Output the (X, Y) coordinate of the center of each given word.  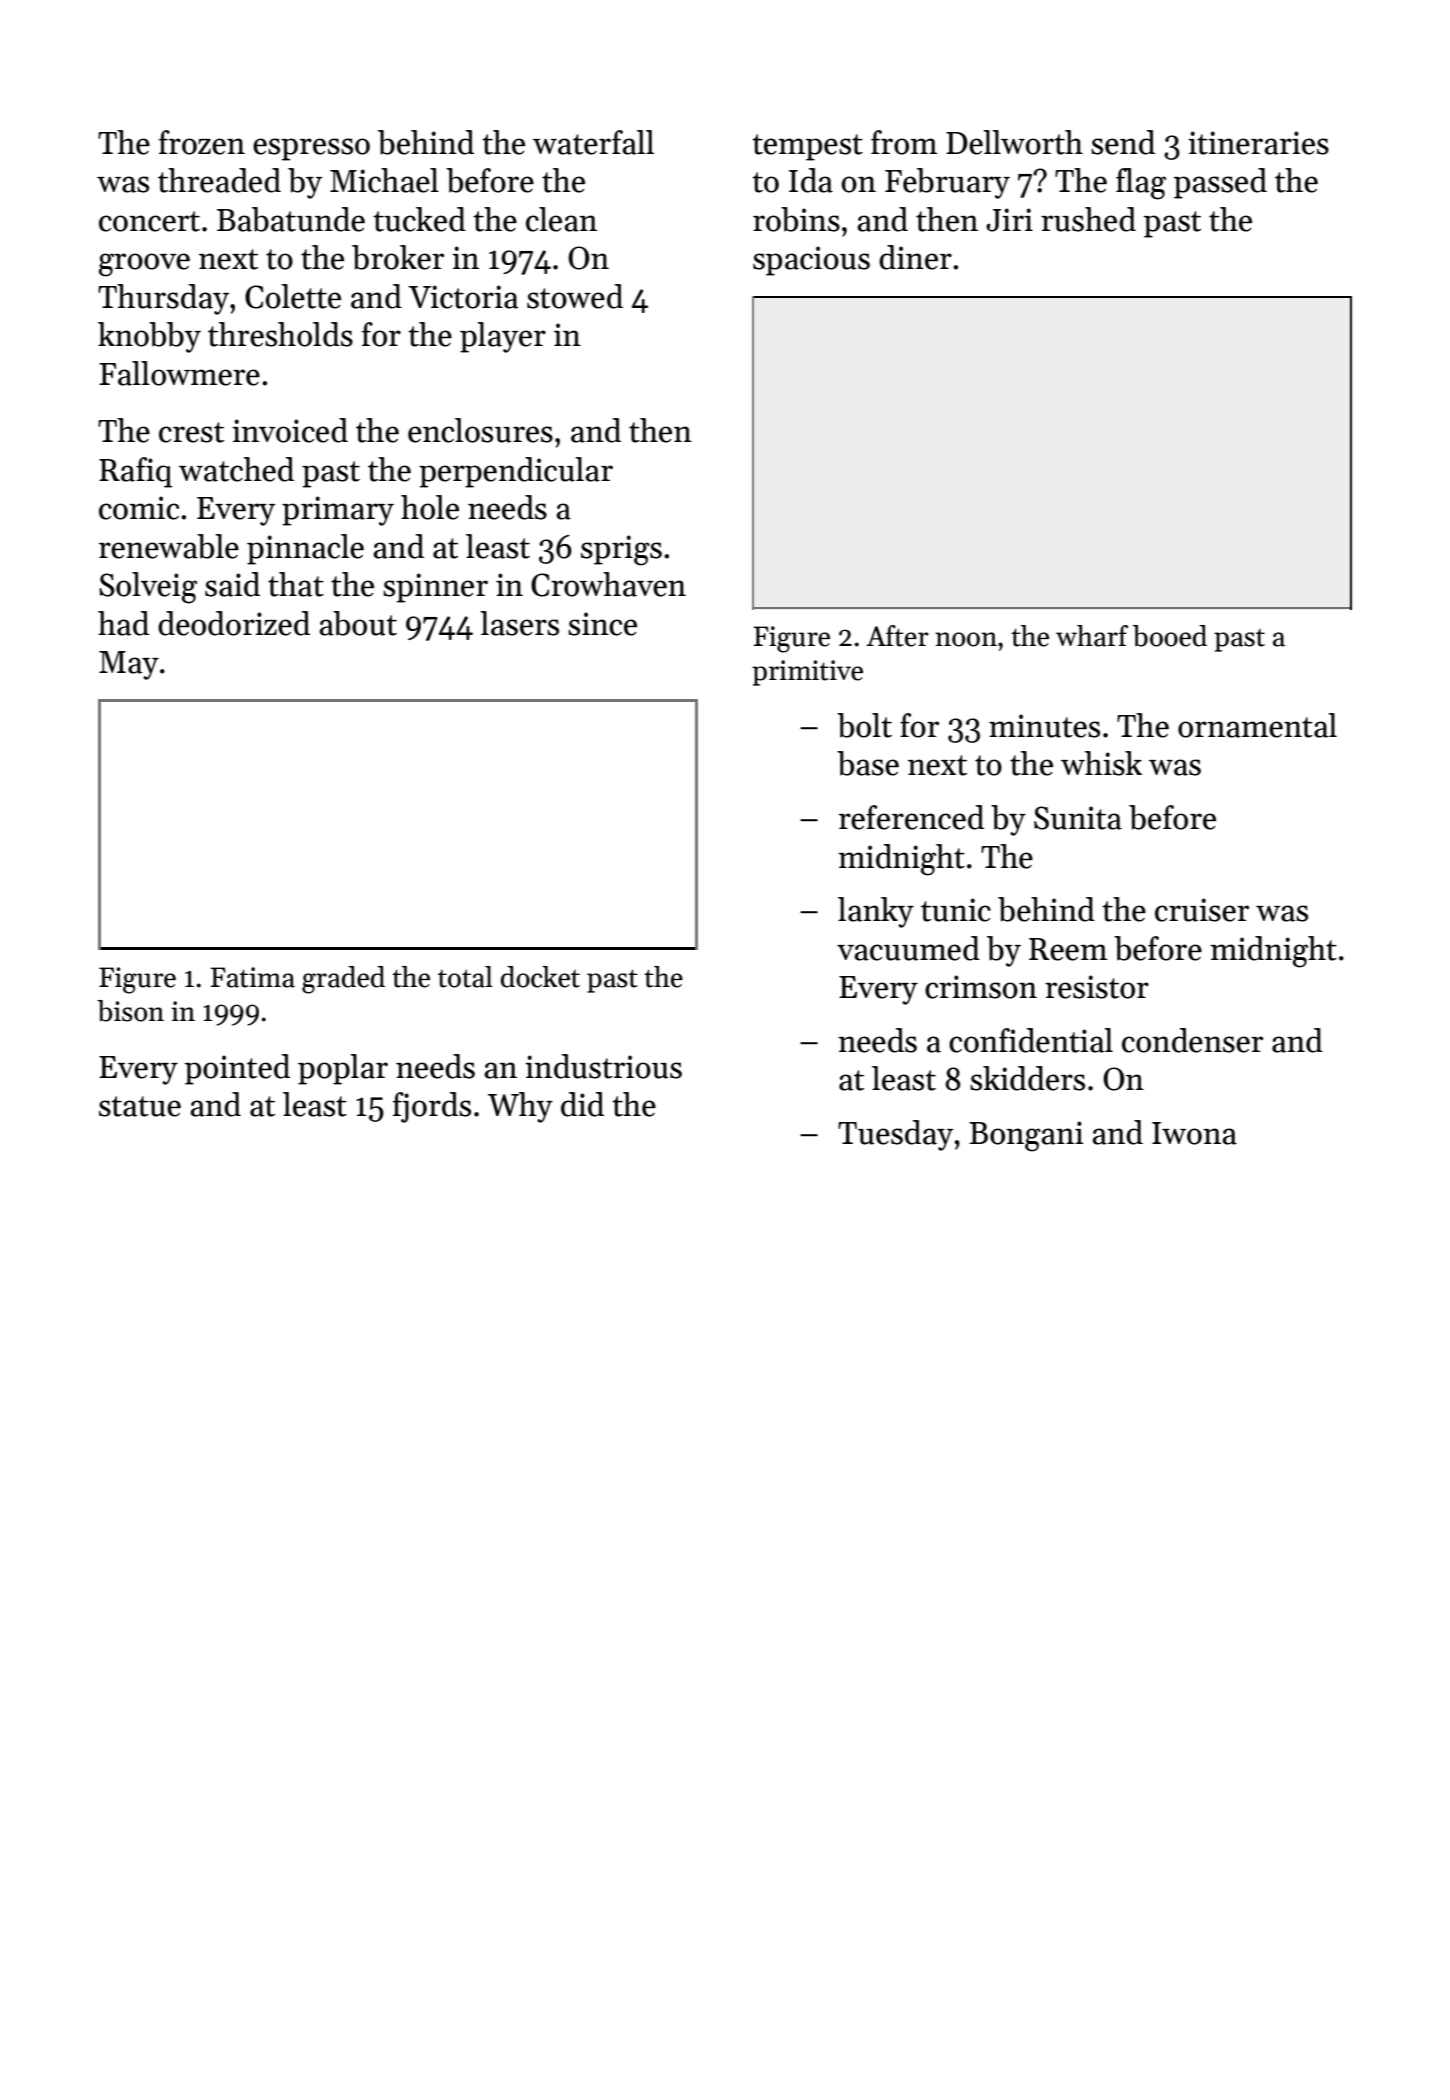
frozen (202, 142)
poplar (343, 1069)
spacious (811, 261)
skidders (1027, 1078)
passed (1220, 183)
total (465, 977)
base (868, 763)
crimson (981, 987)
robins (796, 219)
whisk (1101, 763)
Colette (293, 296)
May (129, 665)
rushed (1088, 219)
